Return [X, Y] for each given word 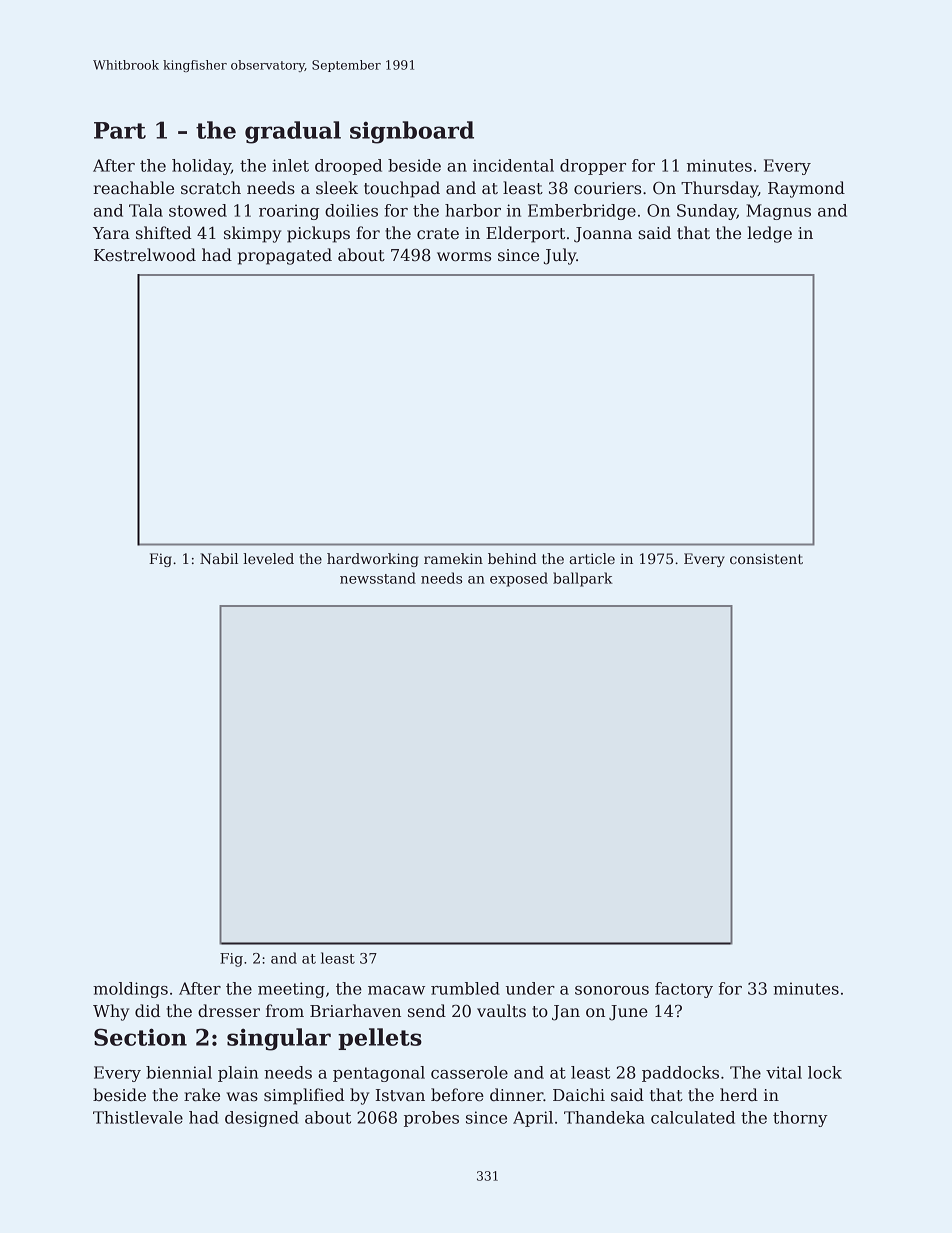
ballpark [583, 579]
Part [120, 130]
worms [464, 257]
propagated [285, 256]
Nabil [219, 558]
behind [512, 558]
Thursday [719, 189]
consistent [766, 558]
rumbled [465, 988]
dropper [593, 167]
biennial [179, 1072]
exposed [519, 579]
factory [684, 990]
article [592, 558]
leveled [268, 558]
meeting [291, 990]
